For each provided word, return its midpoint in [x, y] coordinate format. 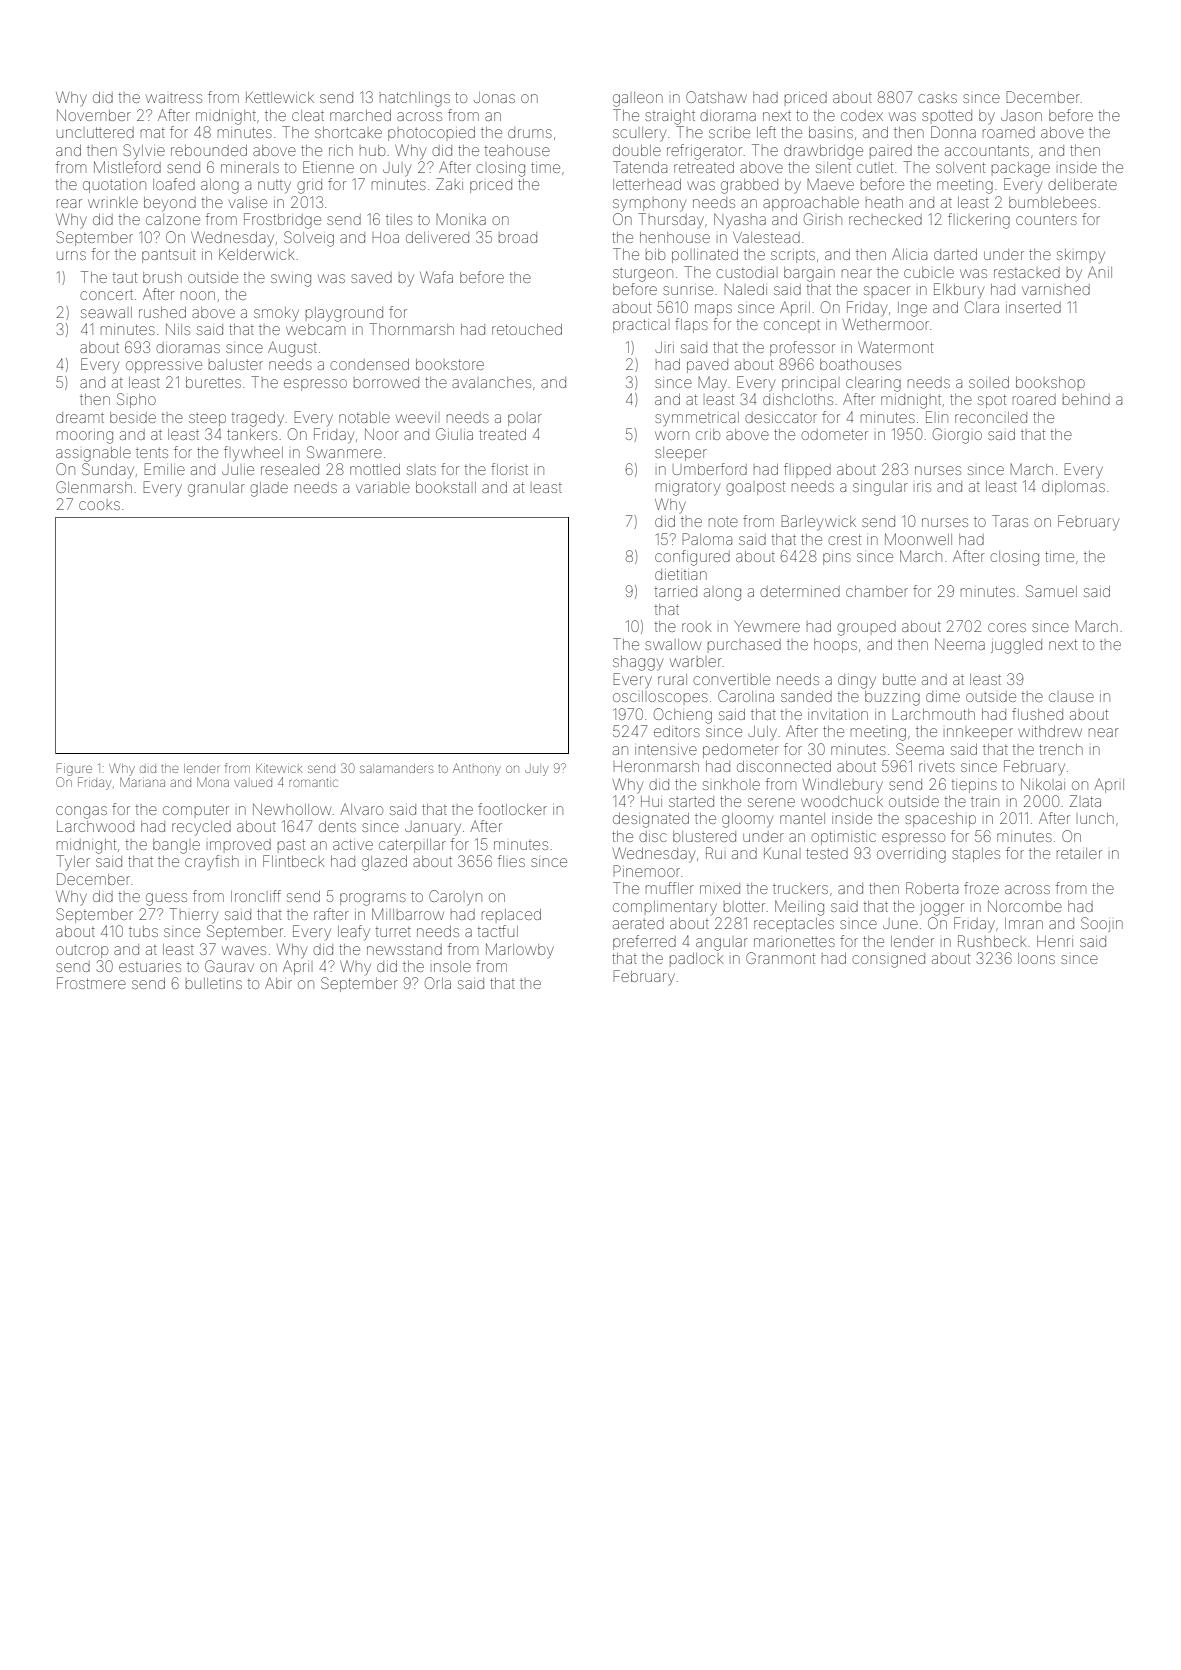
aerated [638, 923]
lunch [1097, 818]
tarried [676, 591]
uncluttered [95, 132]
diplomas [1073, 488]
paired [891, 150]
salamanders [396, 768]
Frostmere [91, 983]
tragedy [258, 419]
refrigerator [704, 152]
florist [509, 469]
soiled [989, 382]
